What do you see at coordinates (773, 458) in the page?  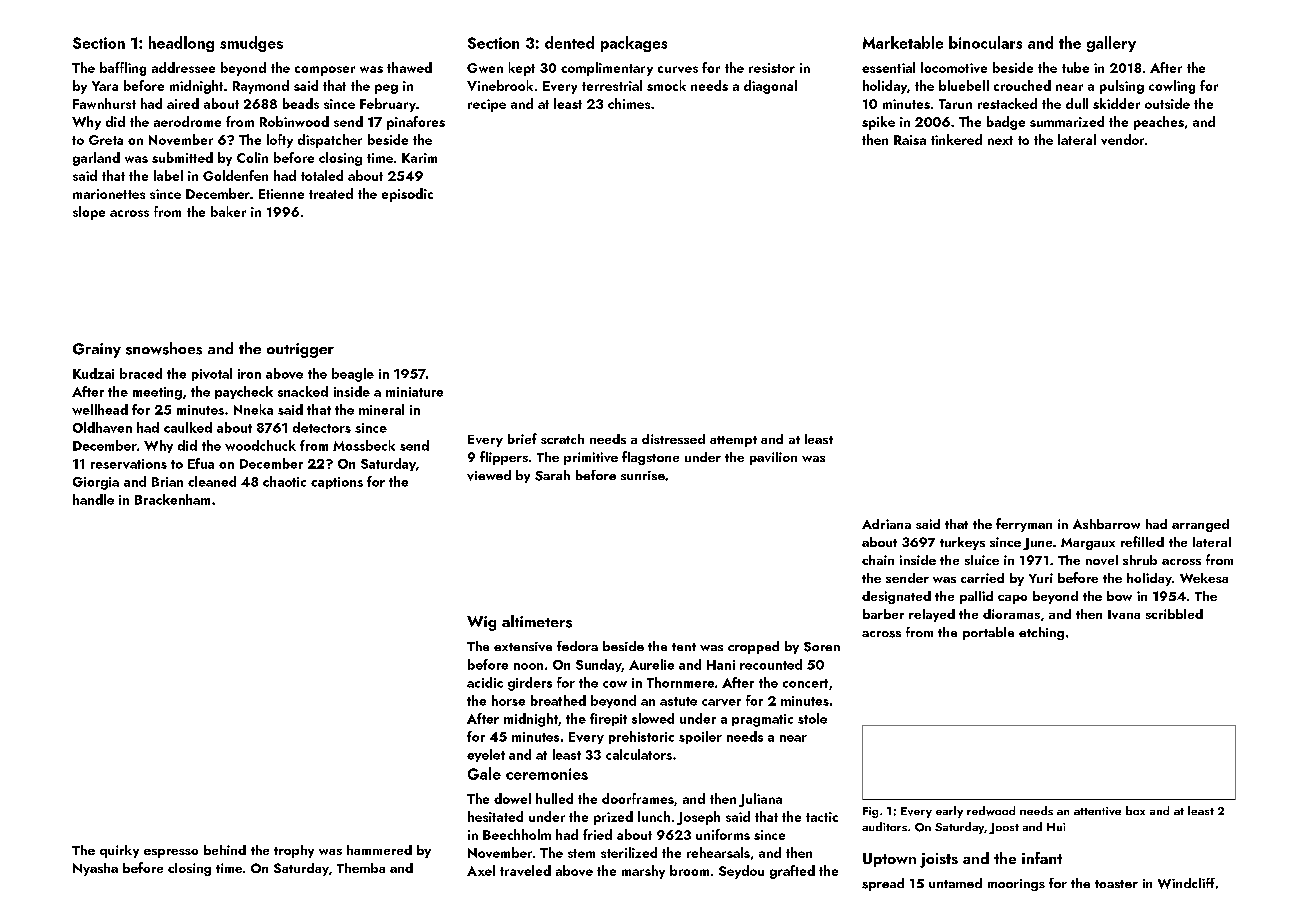 I see `pavilion` at bounding box center [773, 458].
